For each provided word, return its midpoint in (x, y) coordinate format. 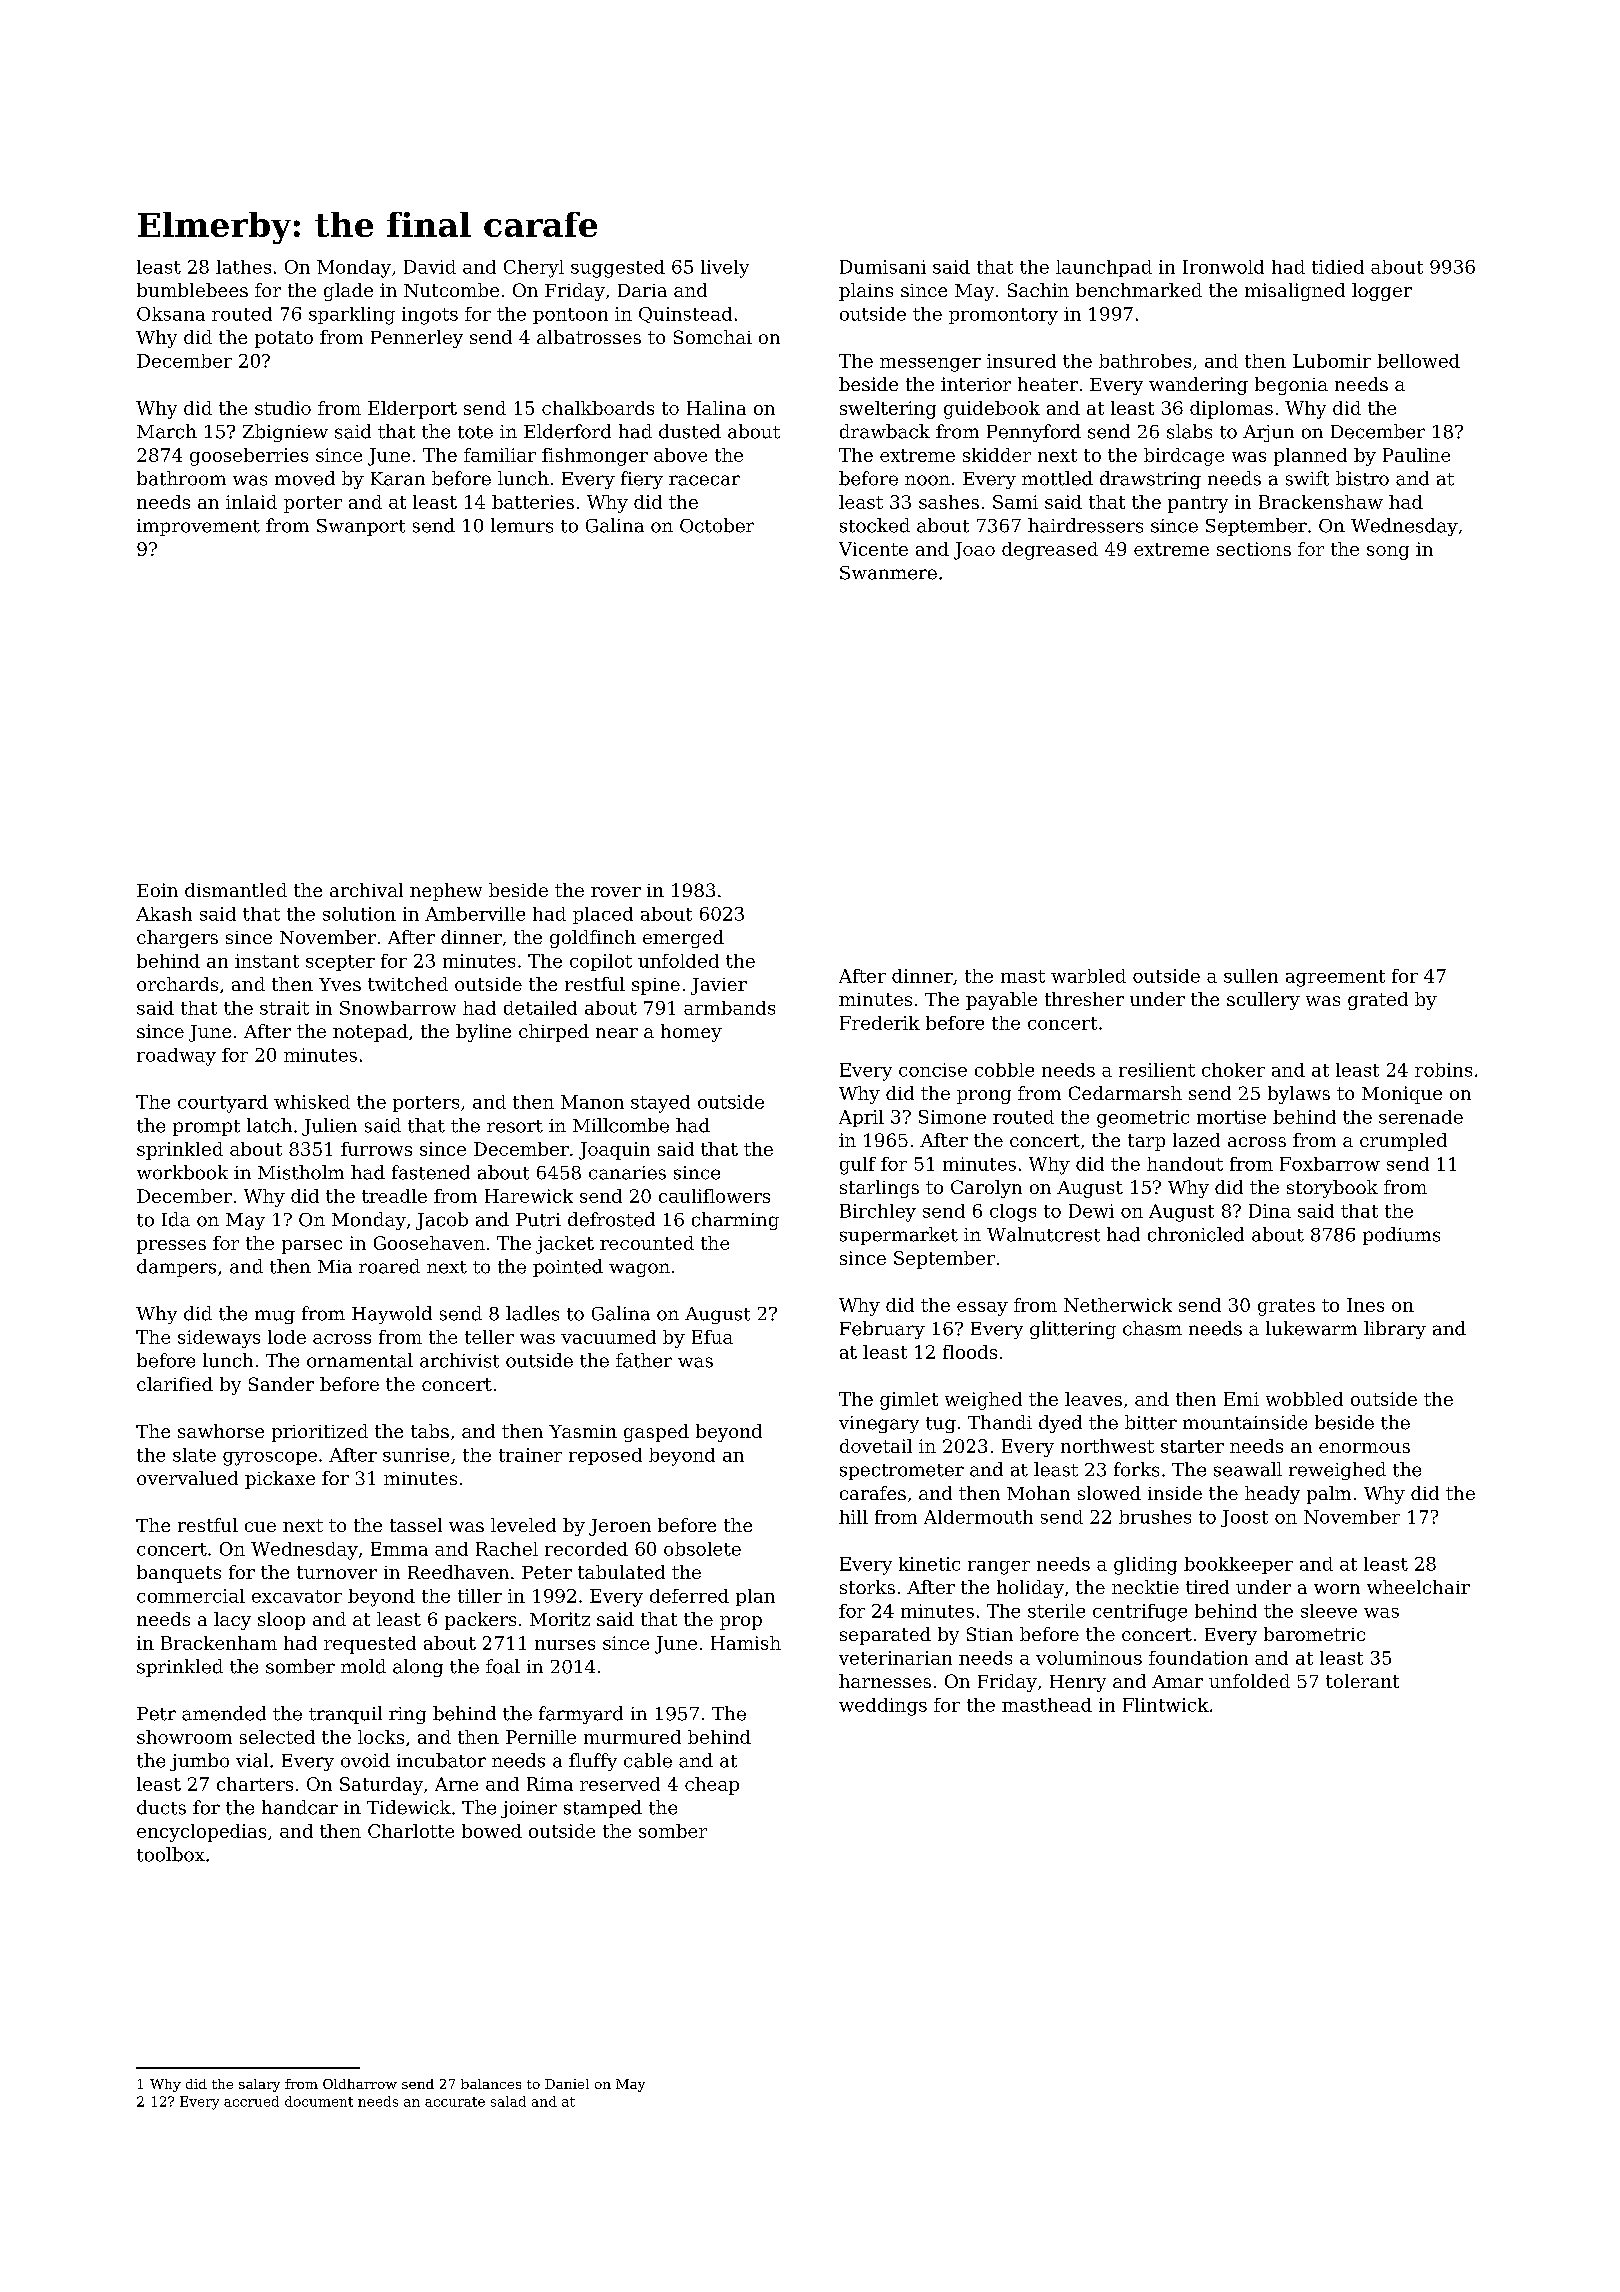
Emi (1241, 1399)
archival (366, 890)
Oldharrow (360, 2084)
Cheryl (534, 269)
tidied (1338, 267)
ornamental (360, 1360)
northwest (1107, 1446)
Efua (712, 1337)
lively (725, 269)
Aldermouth (978, 1517)
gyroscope (270, 1459)
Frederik (880, 1023)
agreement (1335, 978)
